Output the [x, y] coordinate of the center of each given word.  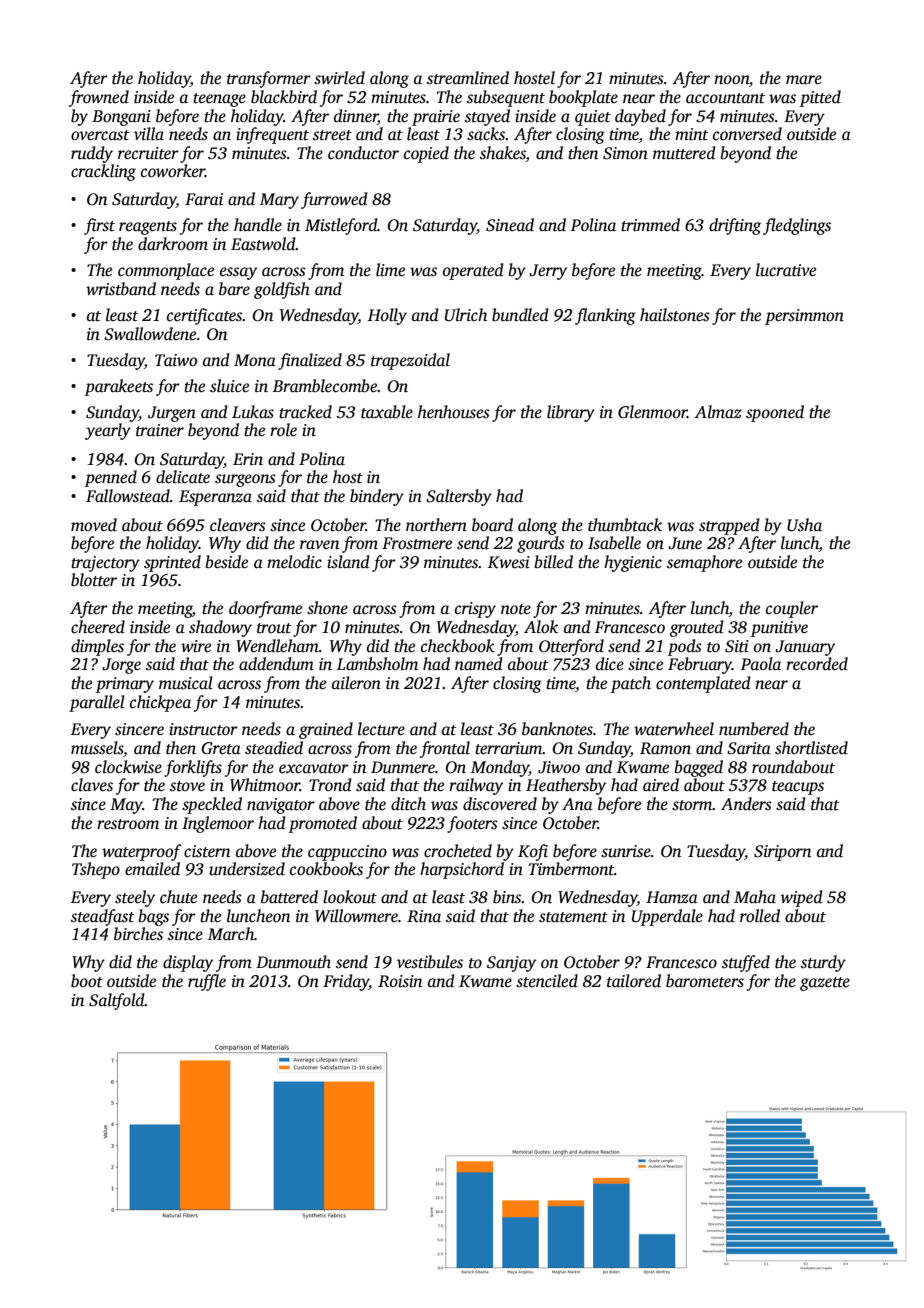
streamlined [468, 78]
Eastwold [263, 244]
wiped [802, 898]
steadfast [103, 917]
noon [731, 80]
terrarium [509, 748]
